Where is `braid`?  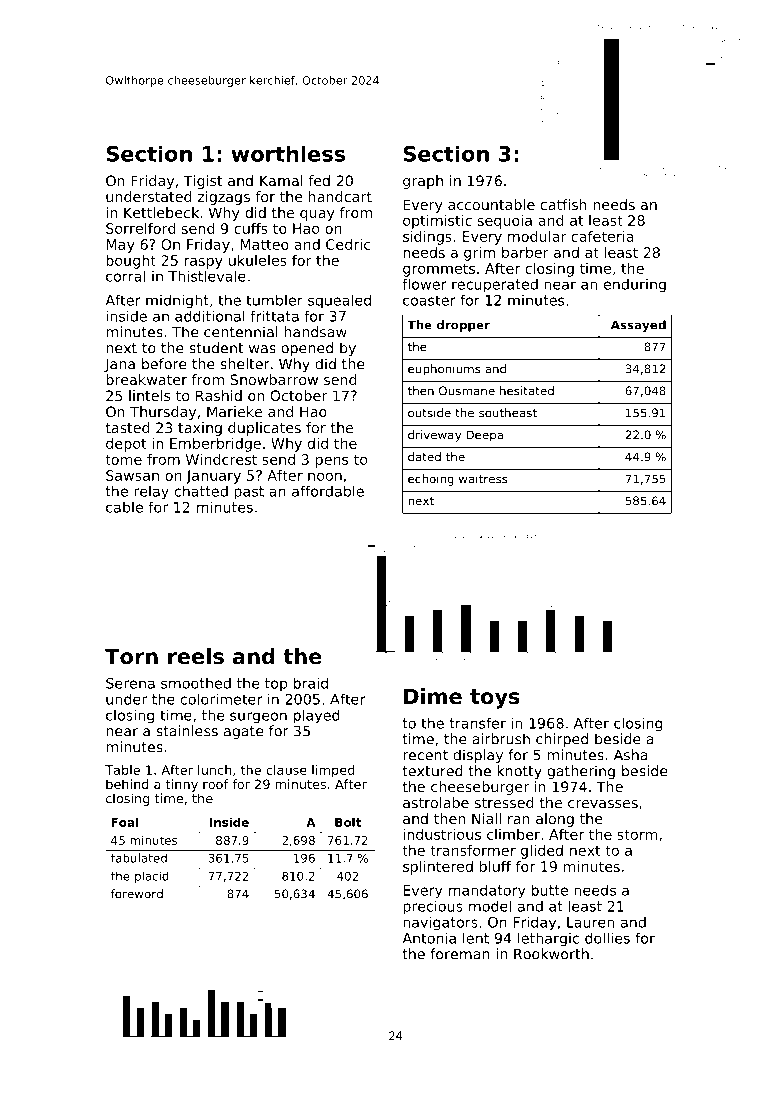 braid is located at coordinates (311, 683).
